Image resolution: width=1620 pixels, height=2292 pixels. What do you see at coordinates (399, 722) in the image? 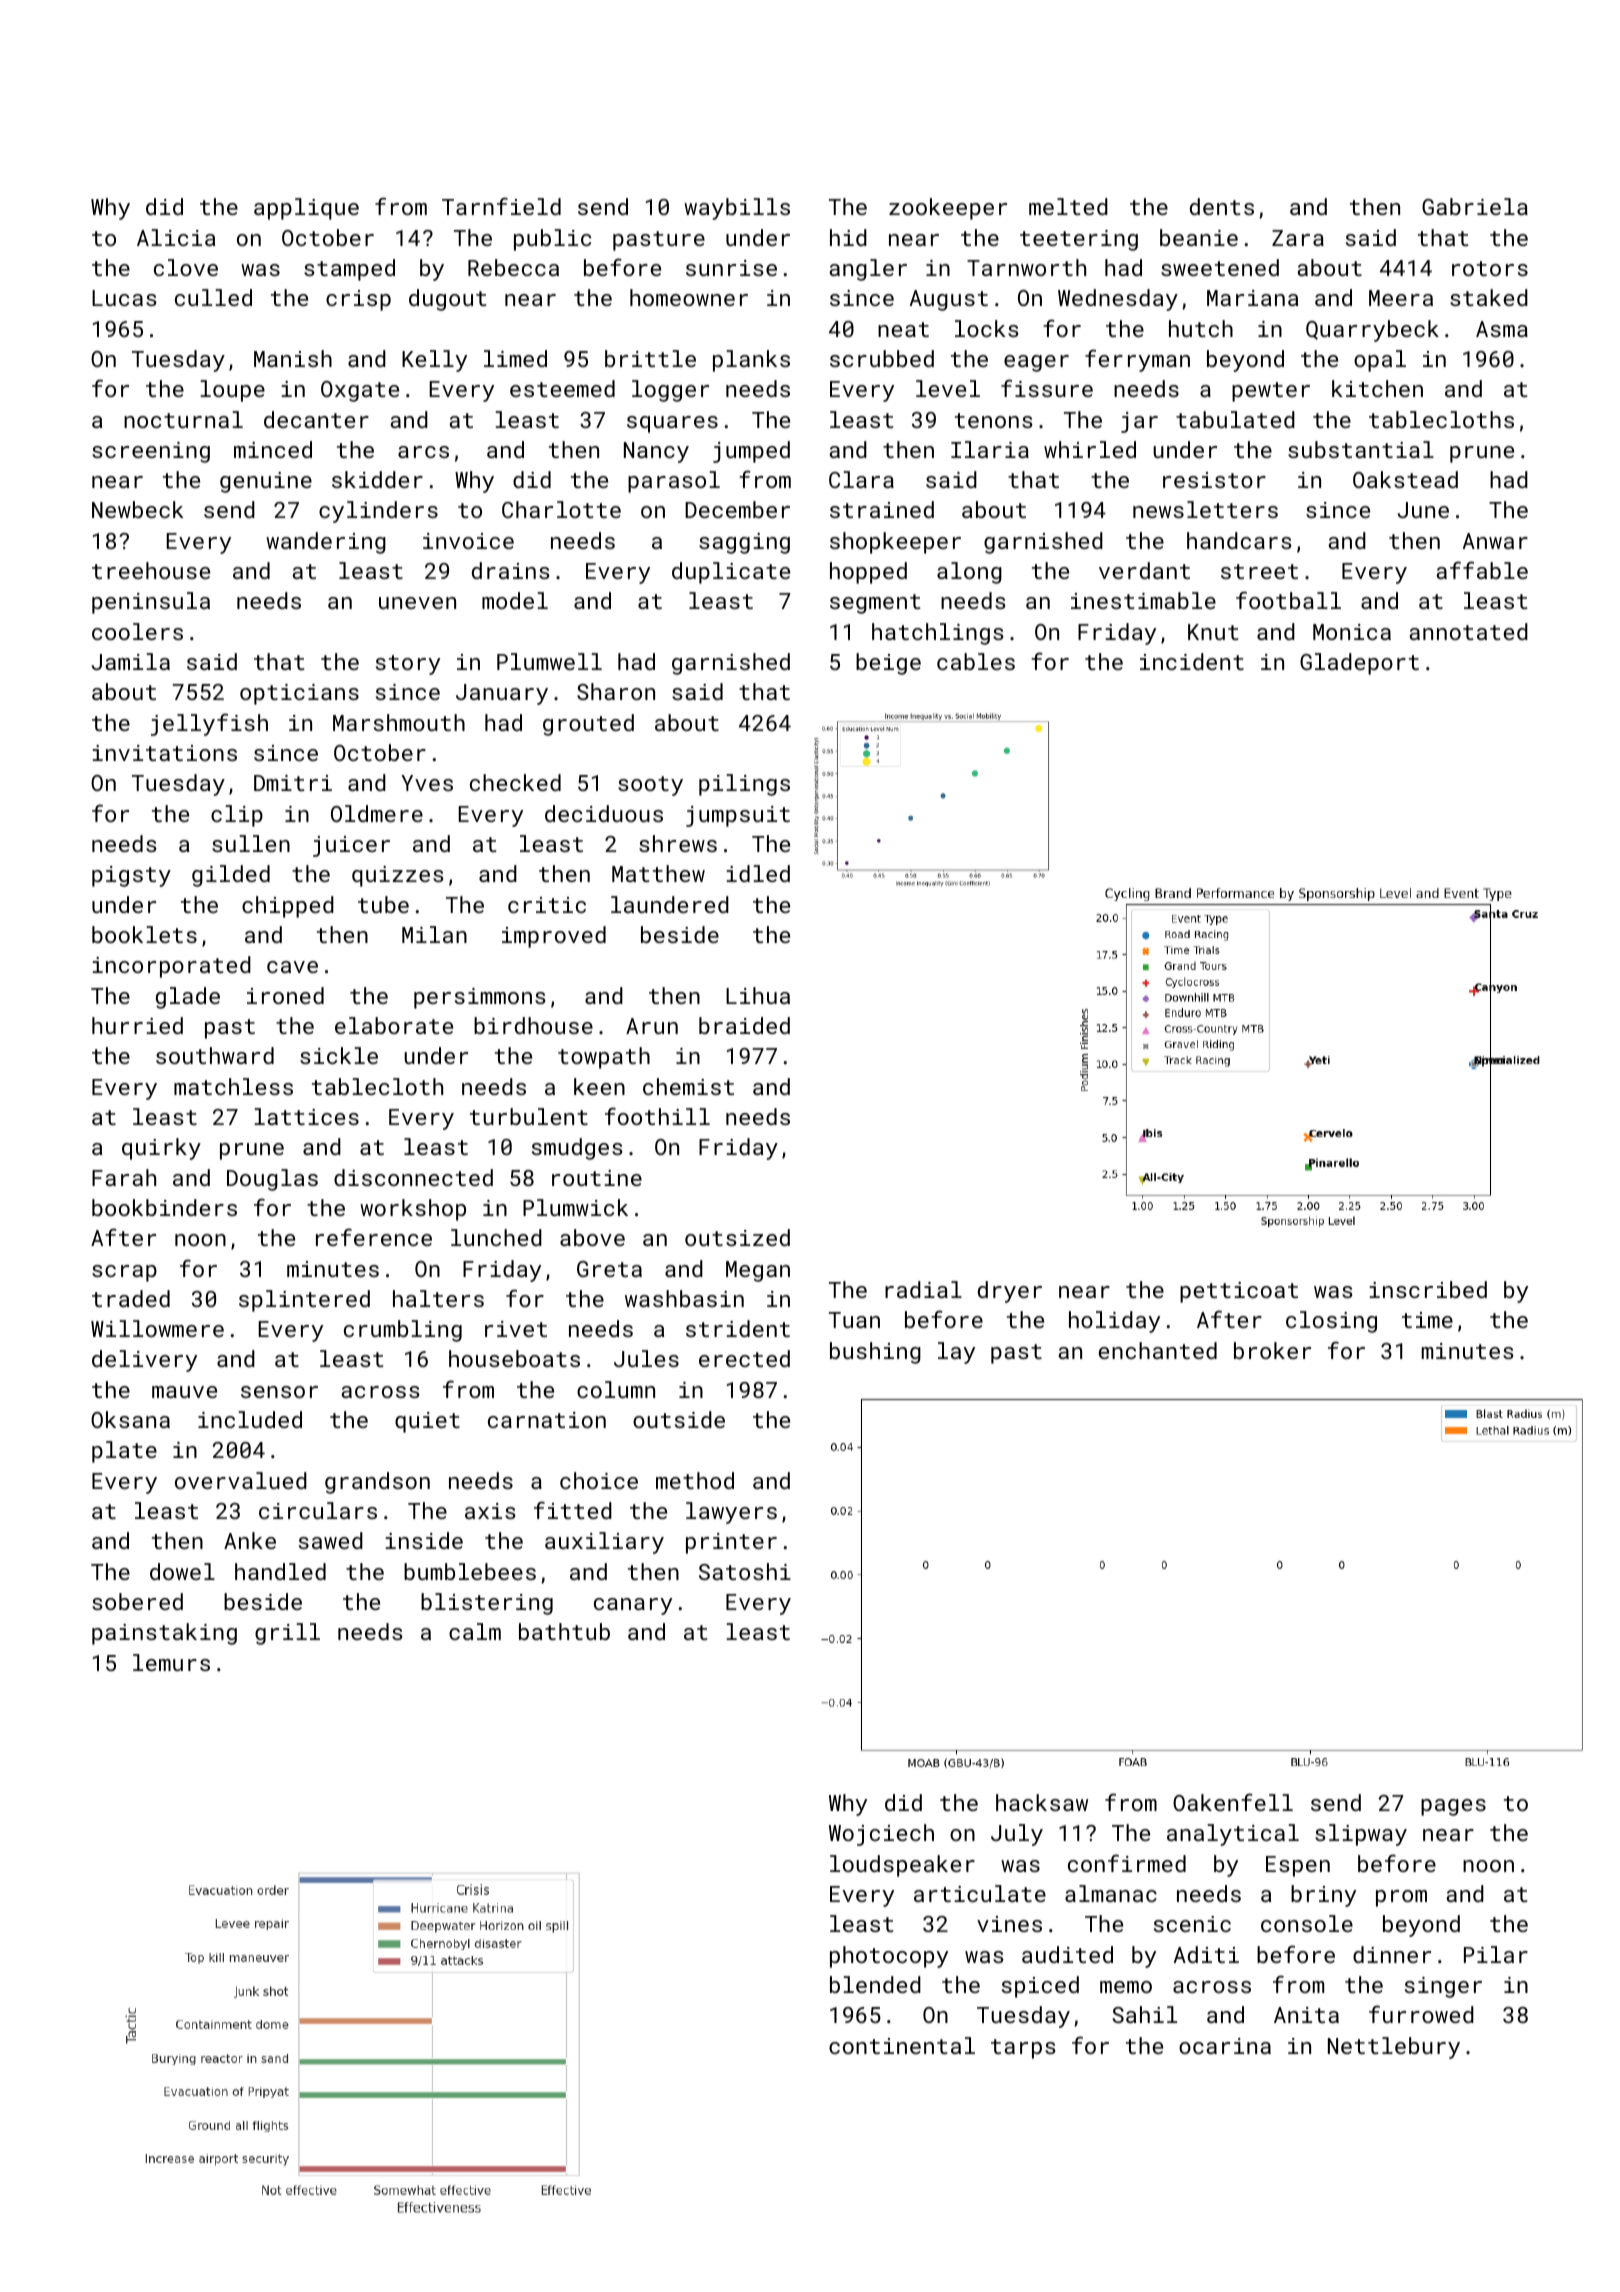
I see `Marshmouth` at bounding box center [399, 722].
